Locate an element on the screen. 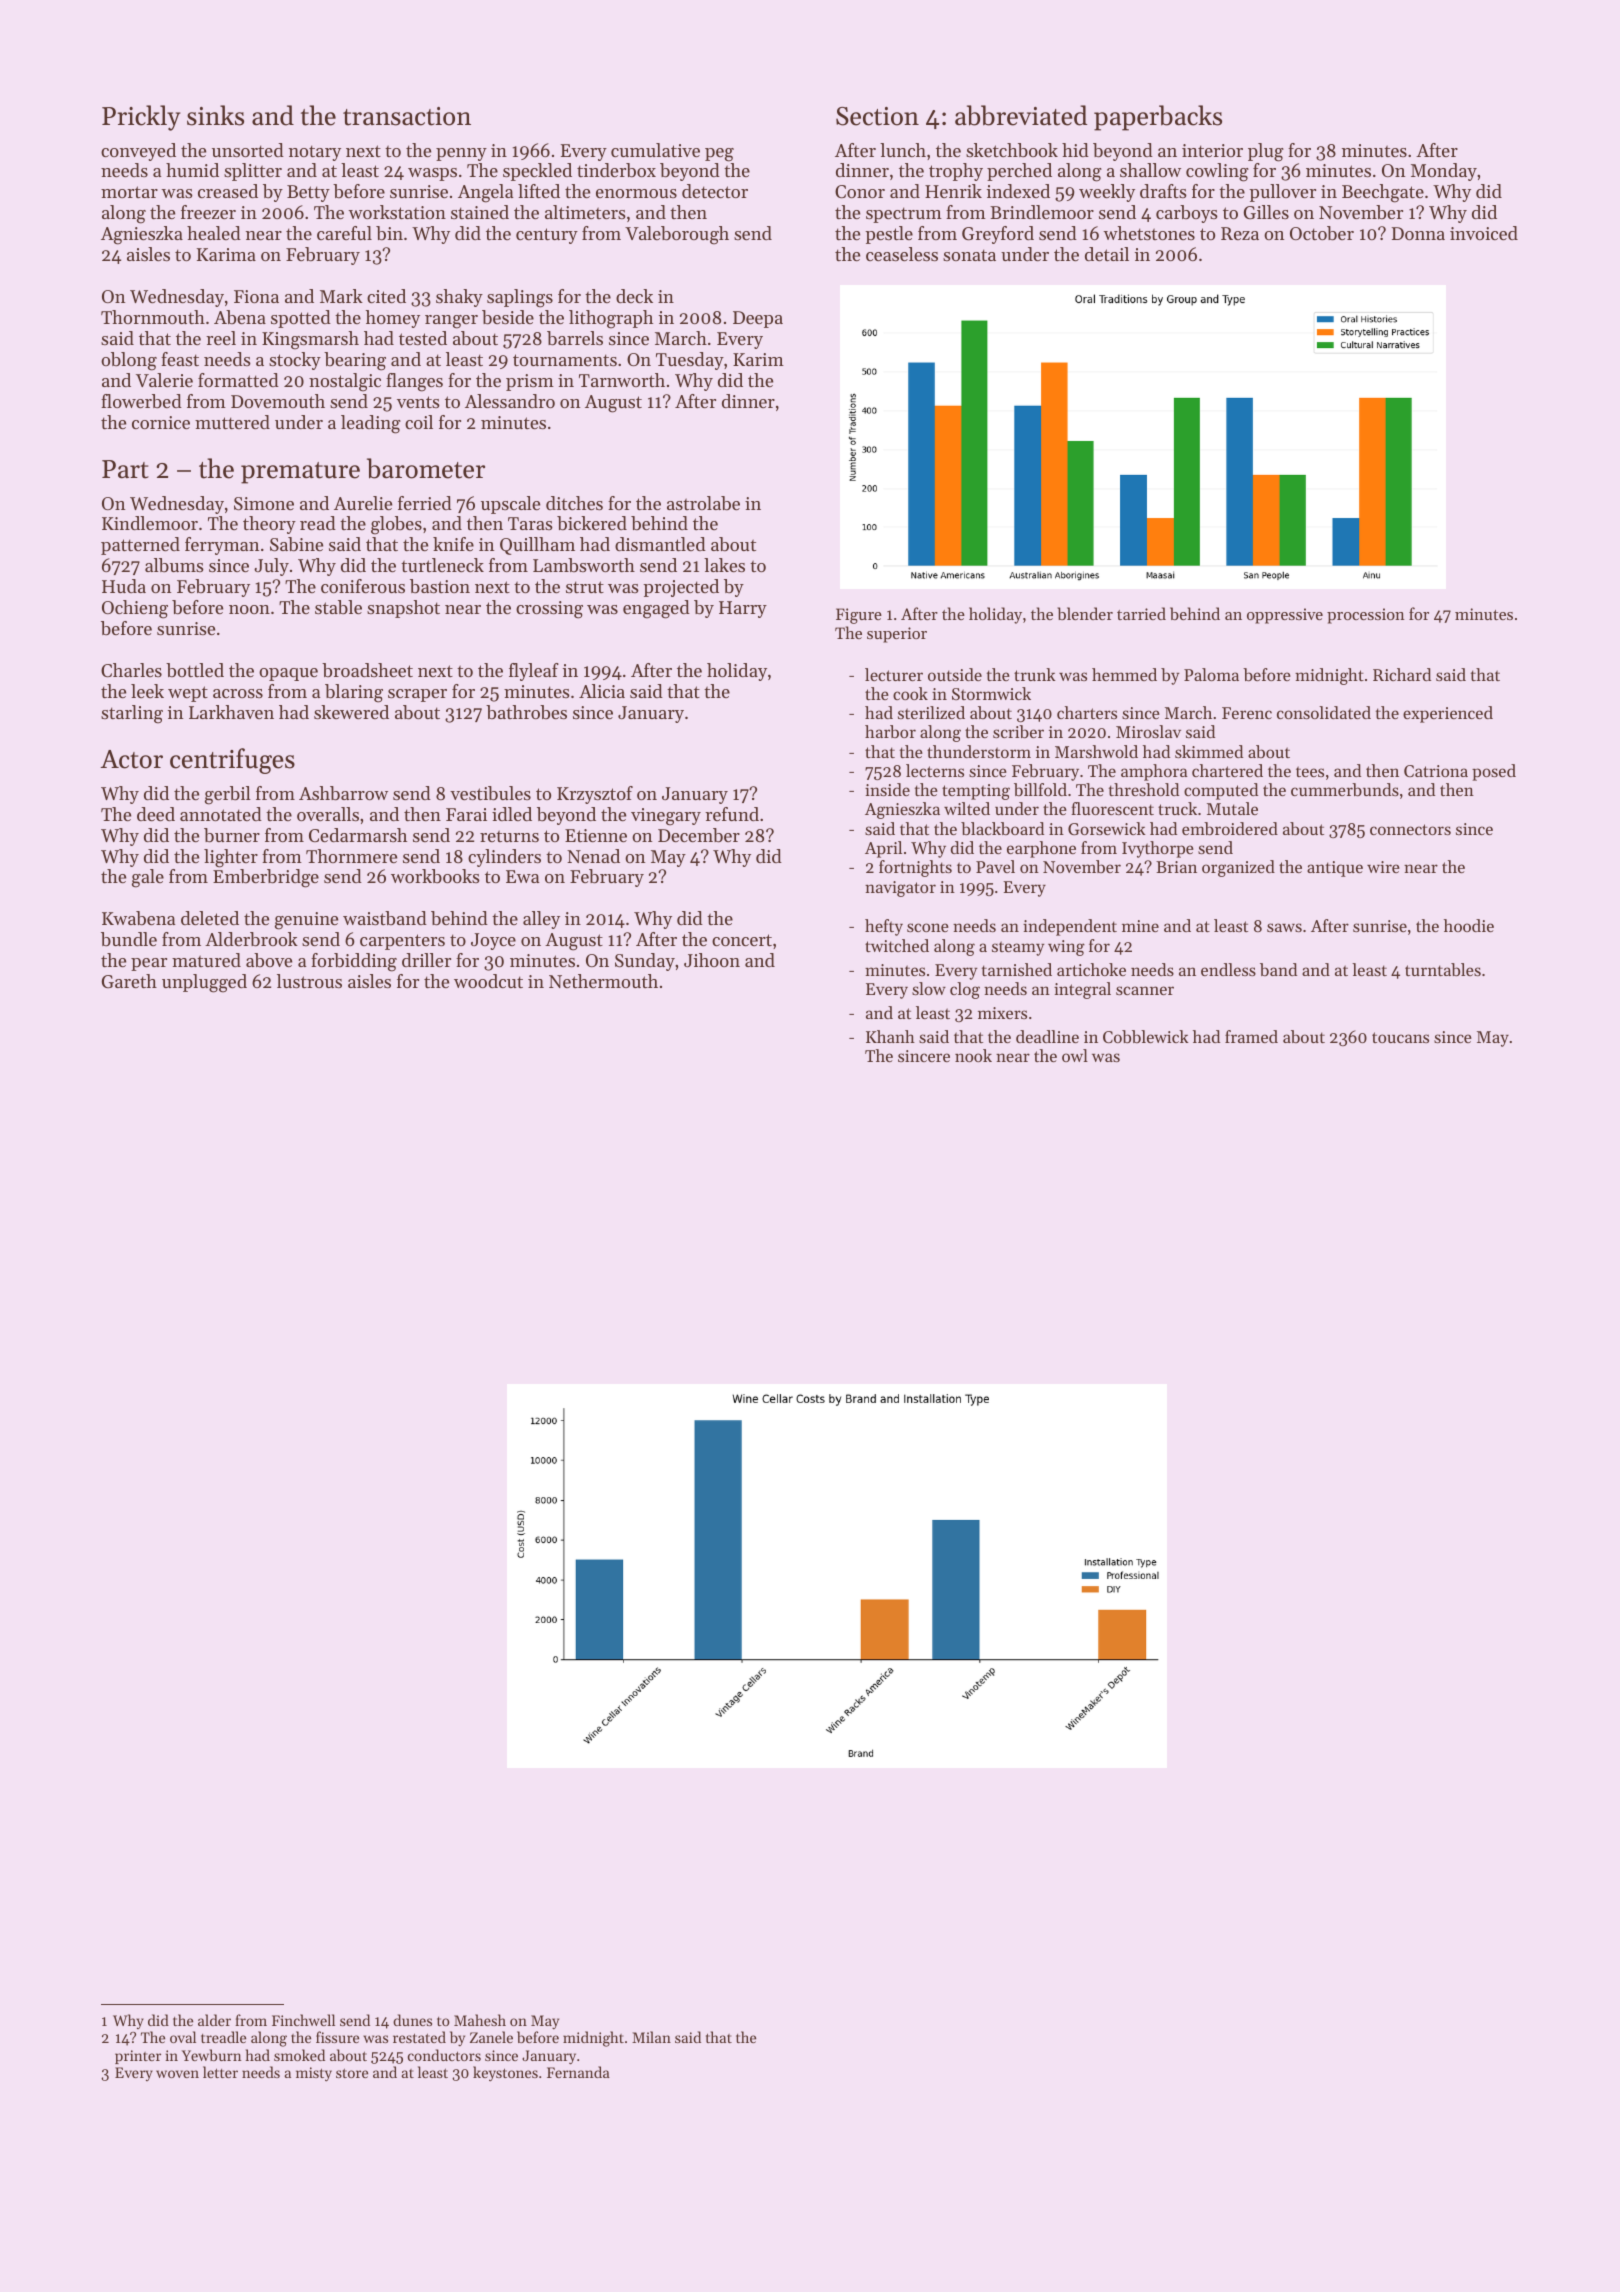 Image resolution: width=1620 pixels, height=2292 pixels. flowerbed is located at coordinates (141, 401).
